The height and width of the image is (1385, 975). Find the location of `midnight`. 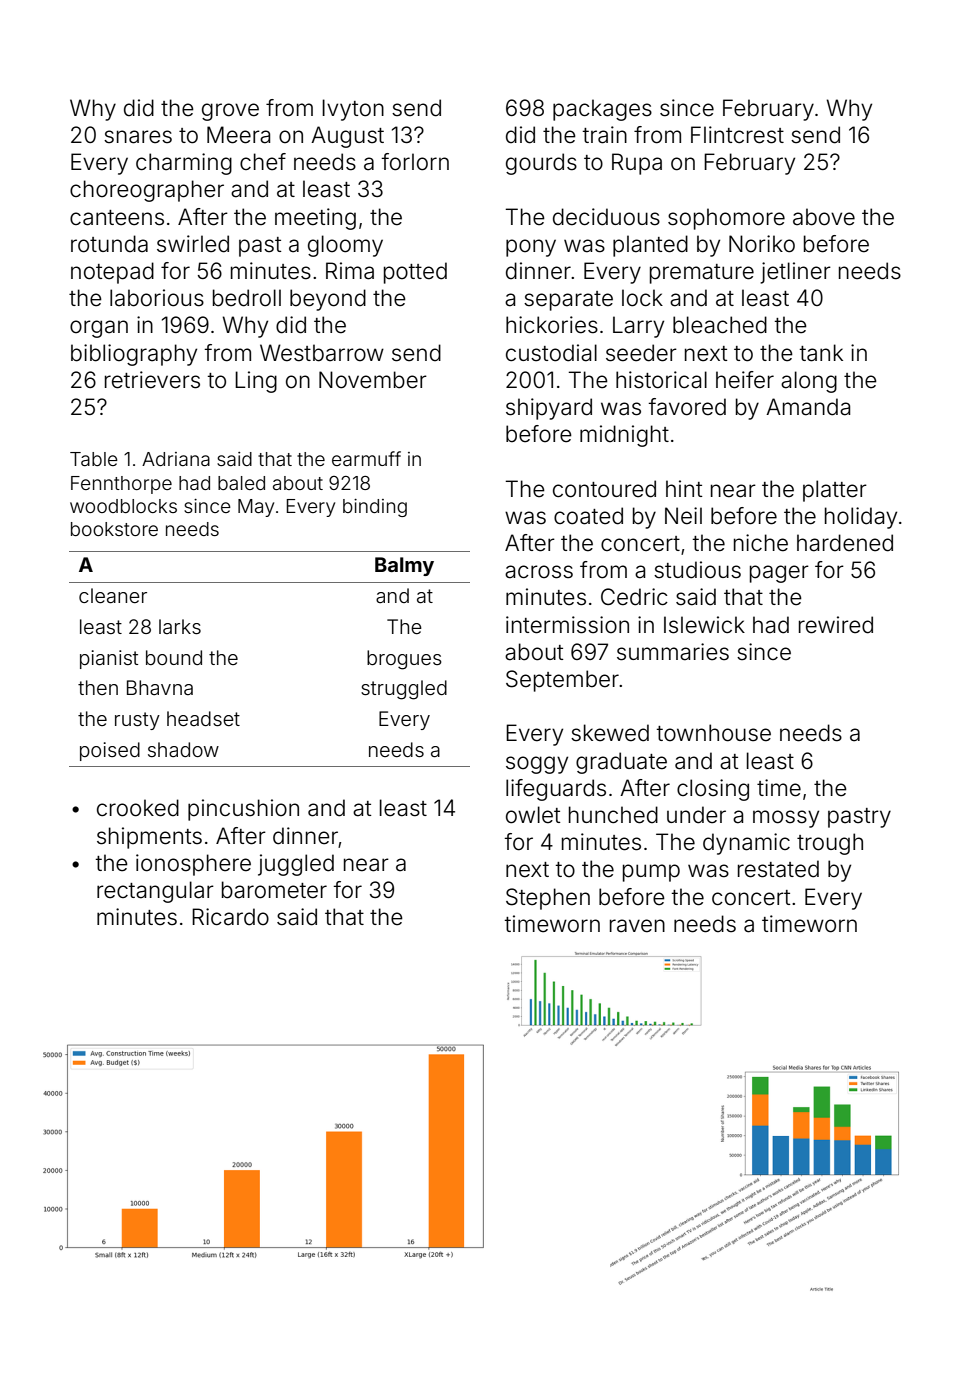

midnight is located at coordinates (624, 436).
